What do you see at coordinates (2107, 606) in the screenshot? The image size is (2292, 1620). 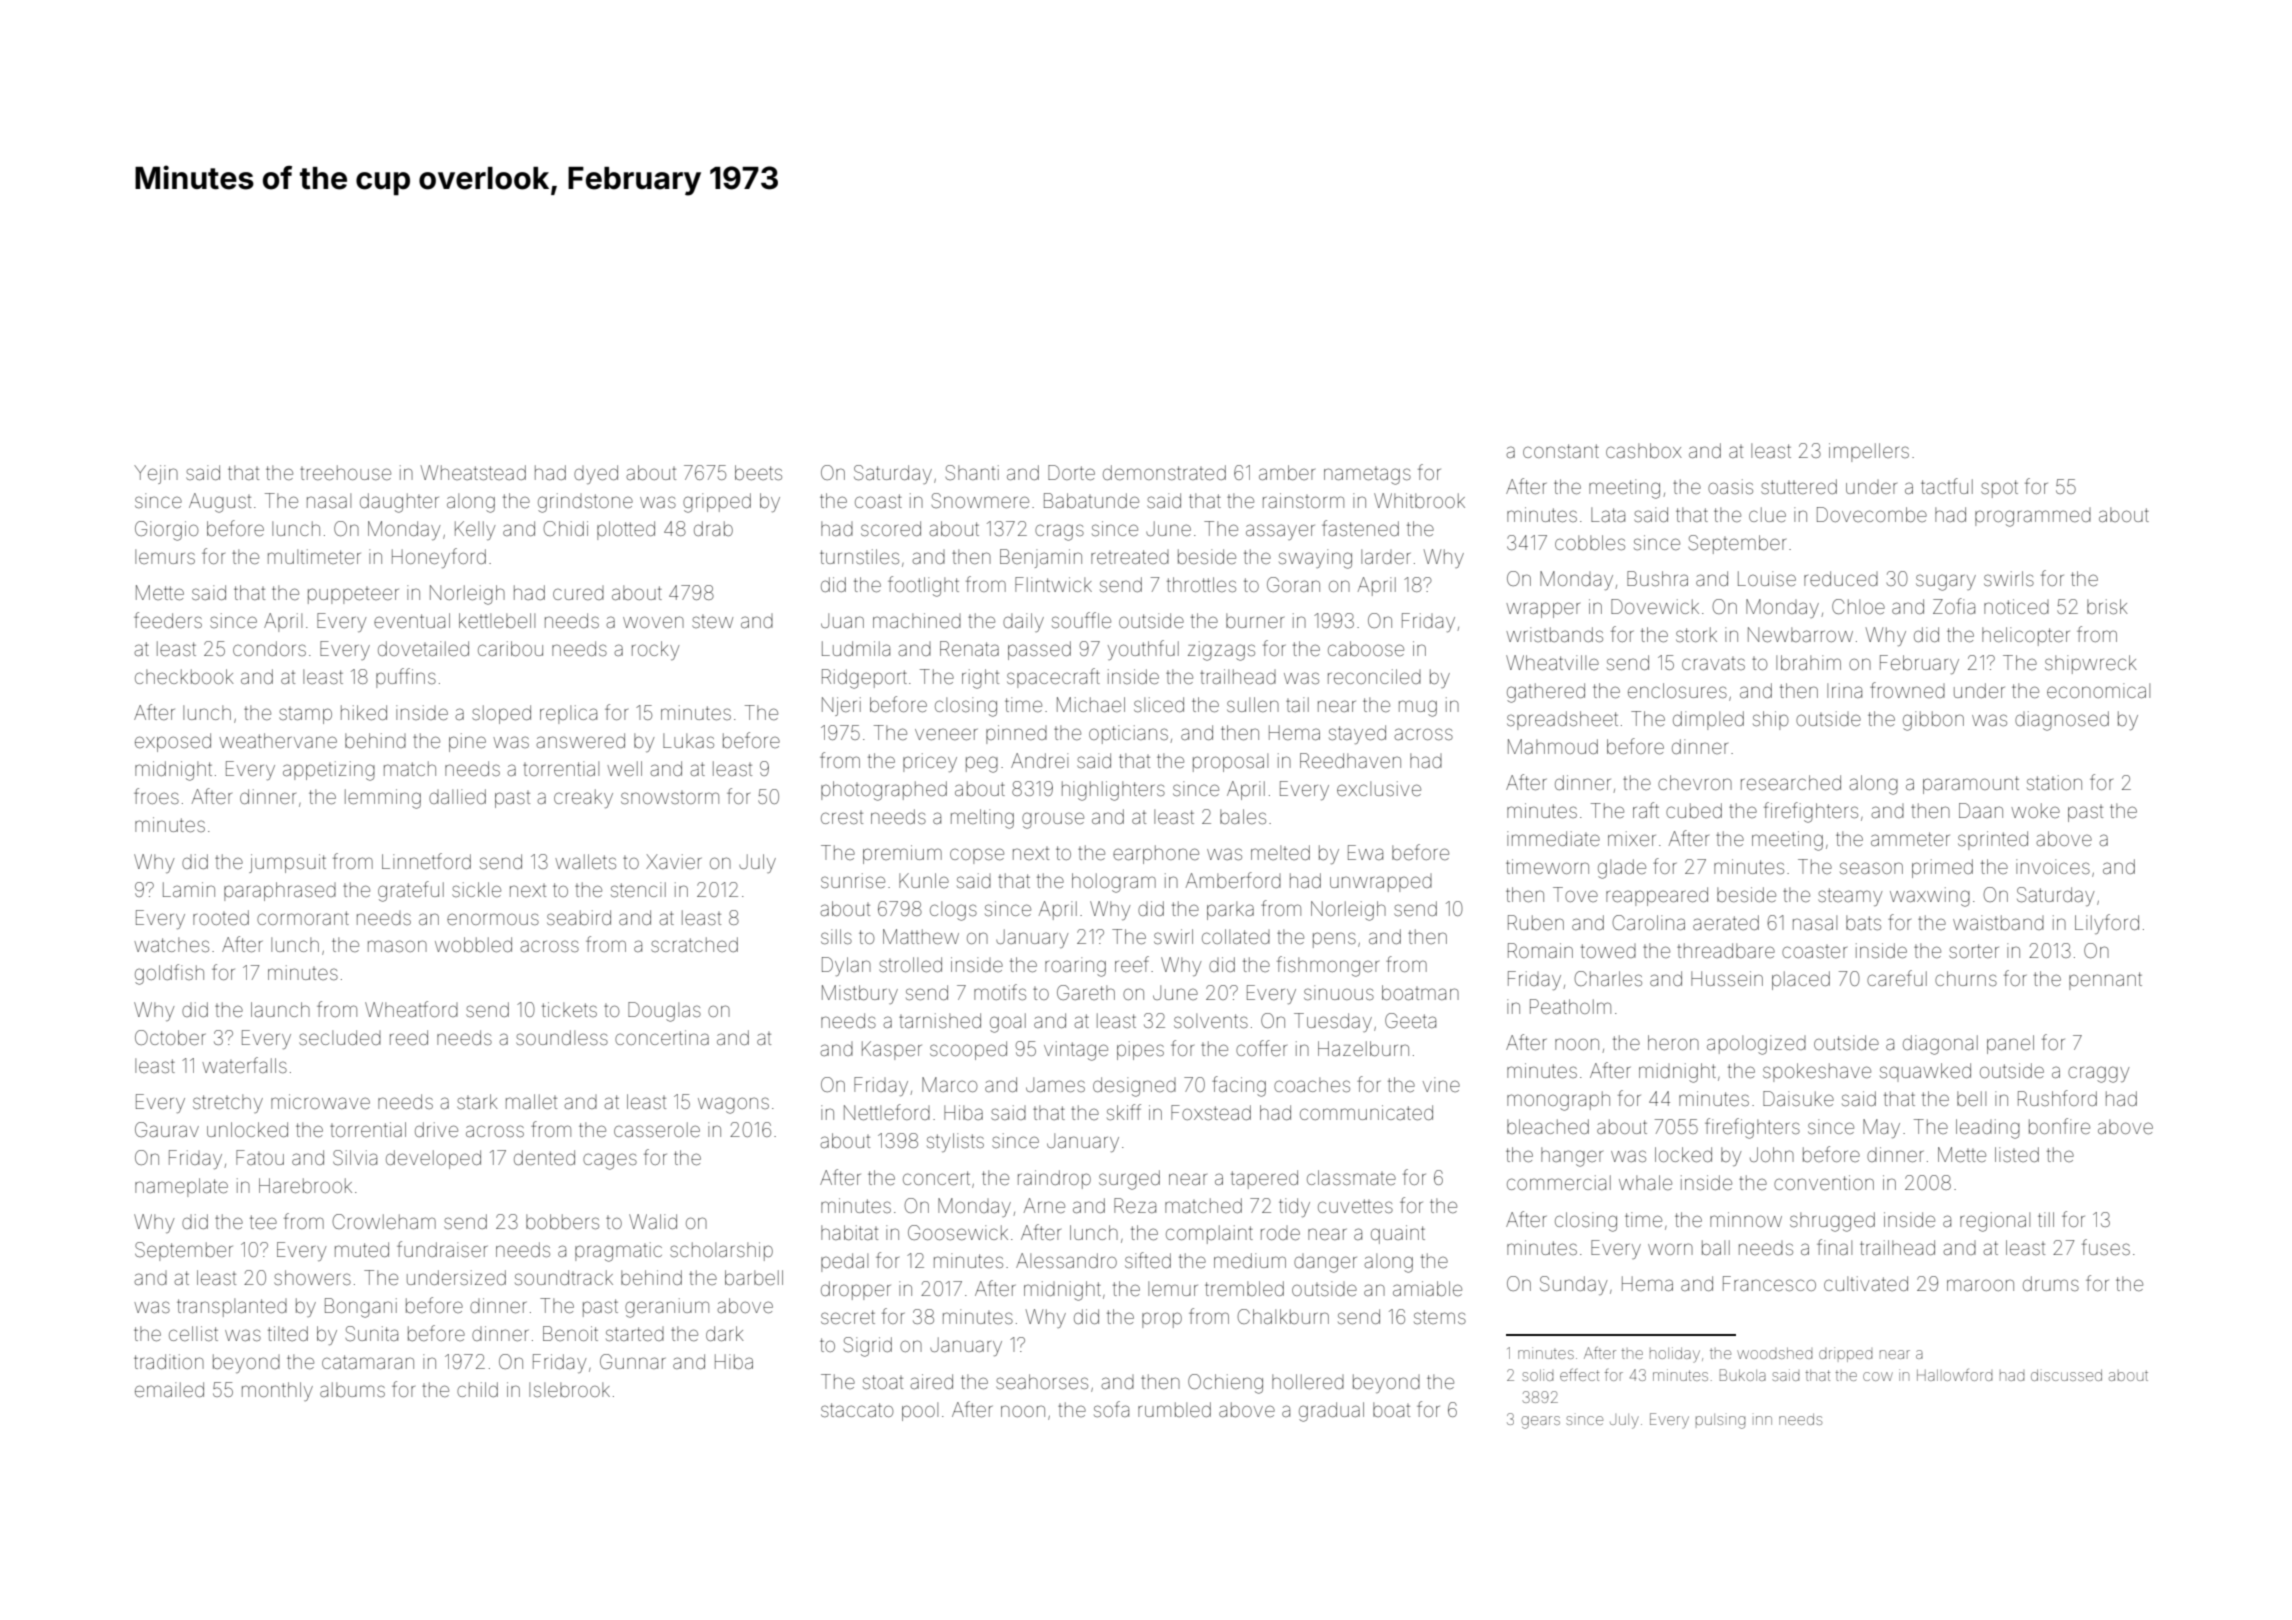 I see `brisk` at bounding box center [2107, 606].
